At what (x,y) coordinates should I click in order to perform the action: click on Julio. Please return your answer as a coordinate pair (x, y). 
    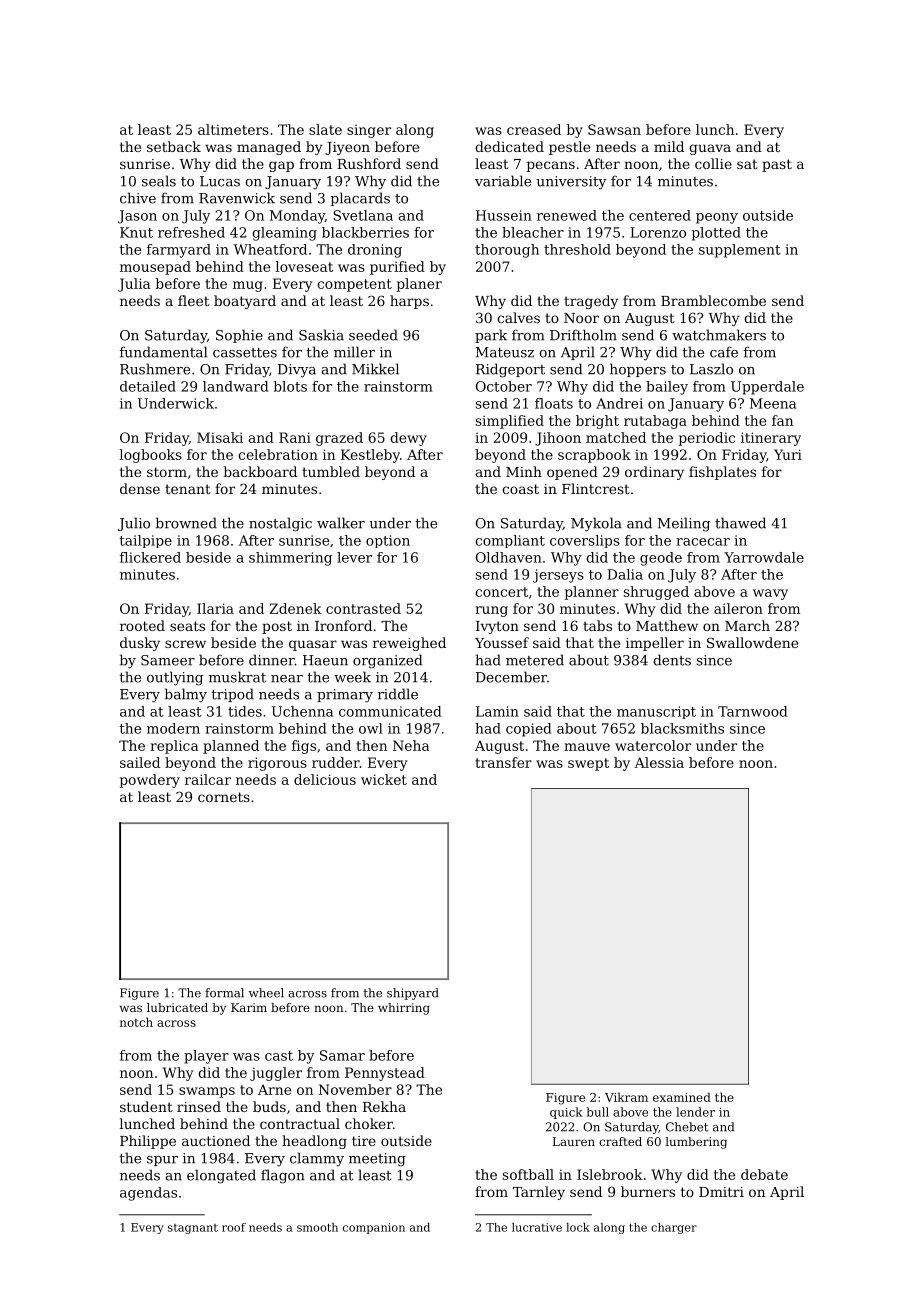
    Looking at the image, I should click on (134, 524).
